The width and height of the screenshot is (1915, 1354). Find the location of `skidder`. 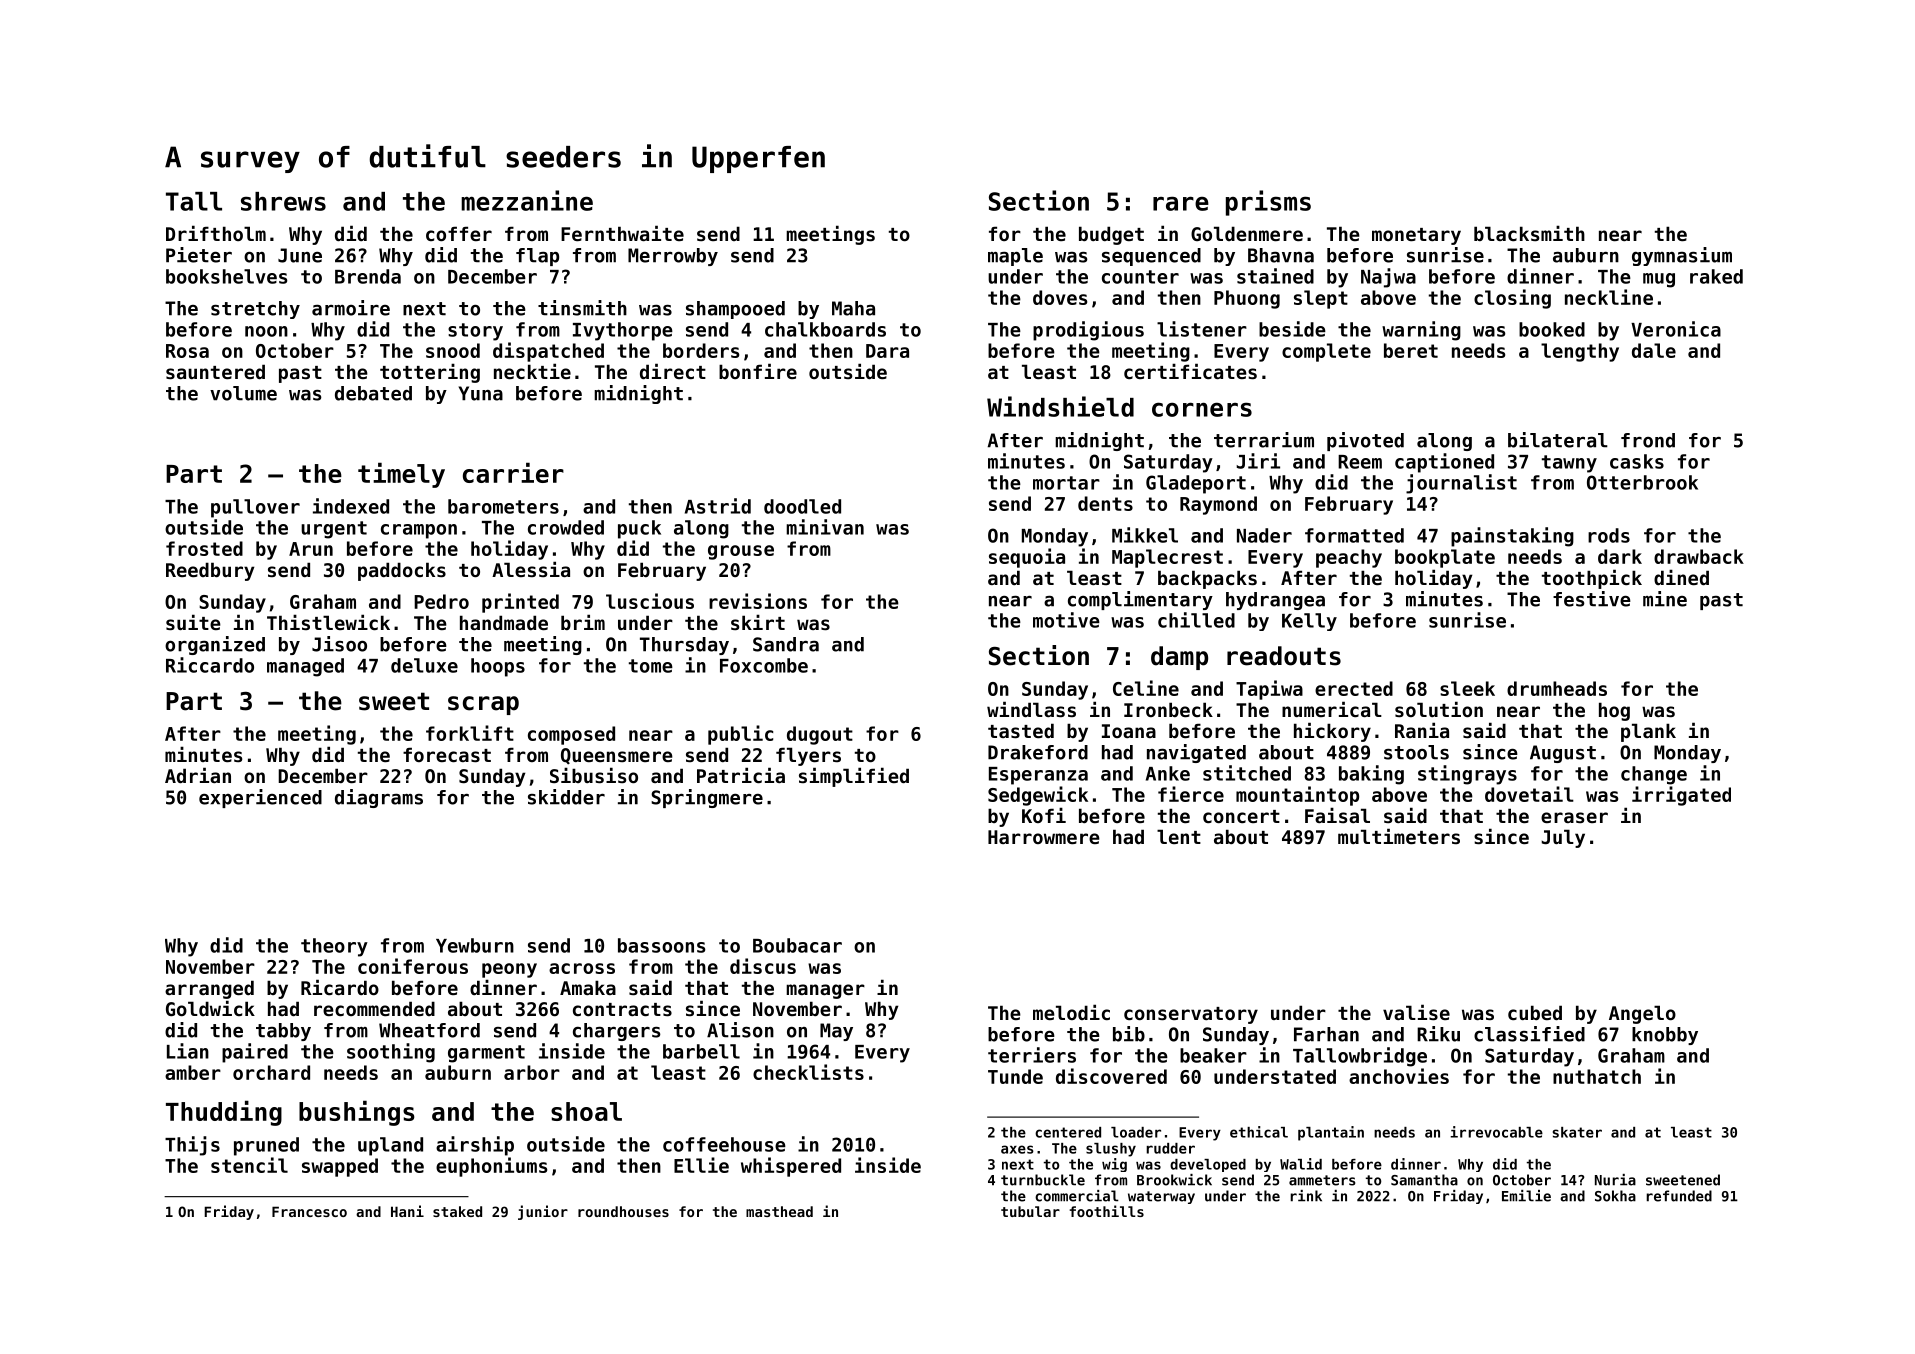

skidder is located at coordinates (566, 797).
